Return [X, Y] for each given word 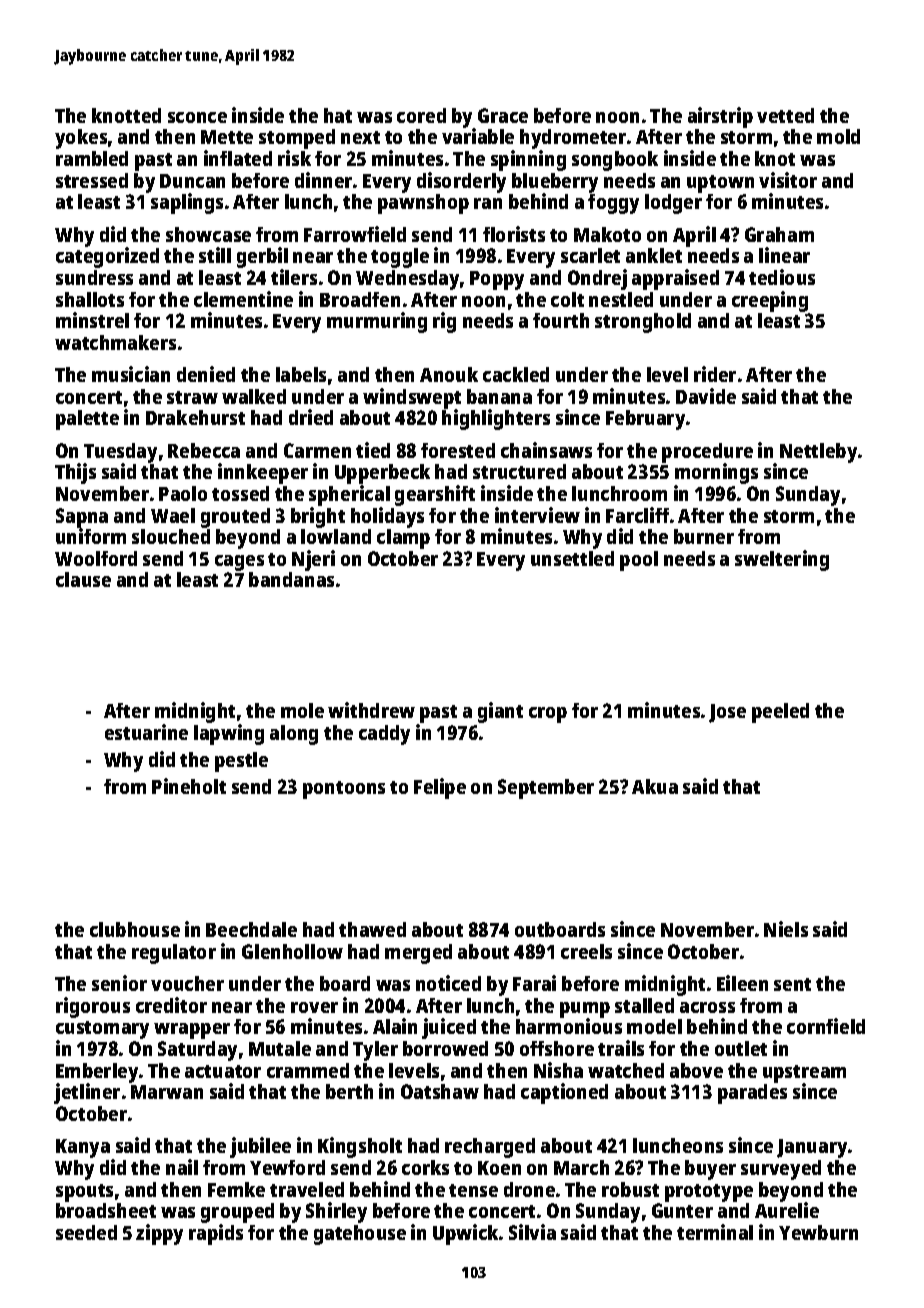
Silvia [532, 1232]
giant [500, 712]
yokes [81, 139]
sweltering [782, 560]
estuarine [146, 732]
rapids [216, 1234]
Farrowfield [355, 234]
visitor [788, 180]
